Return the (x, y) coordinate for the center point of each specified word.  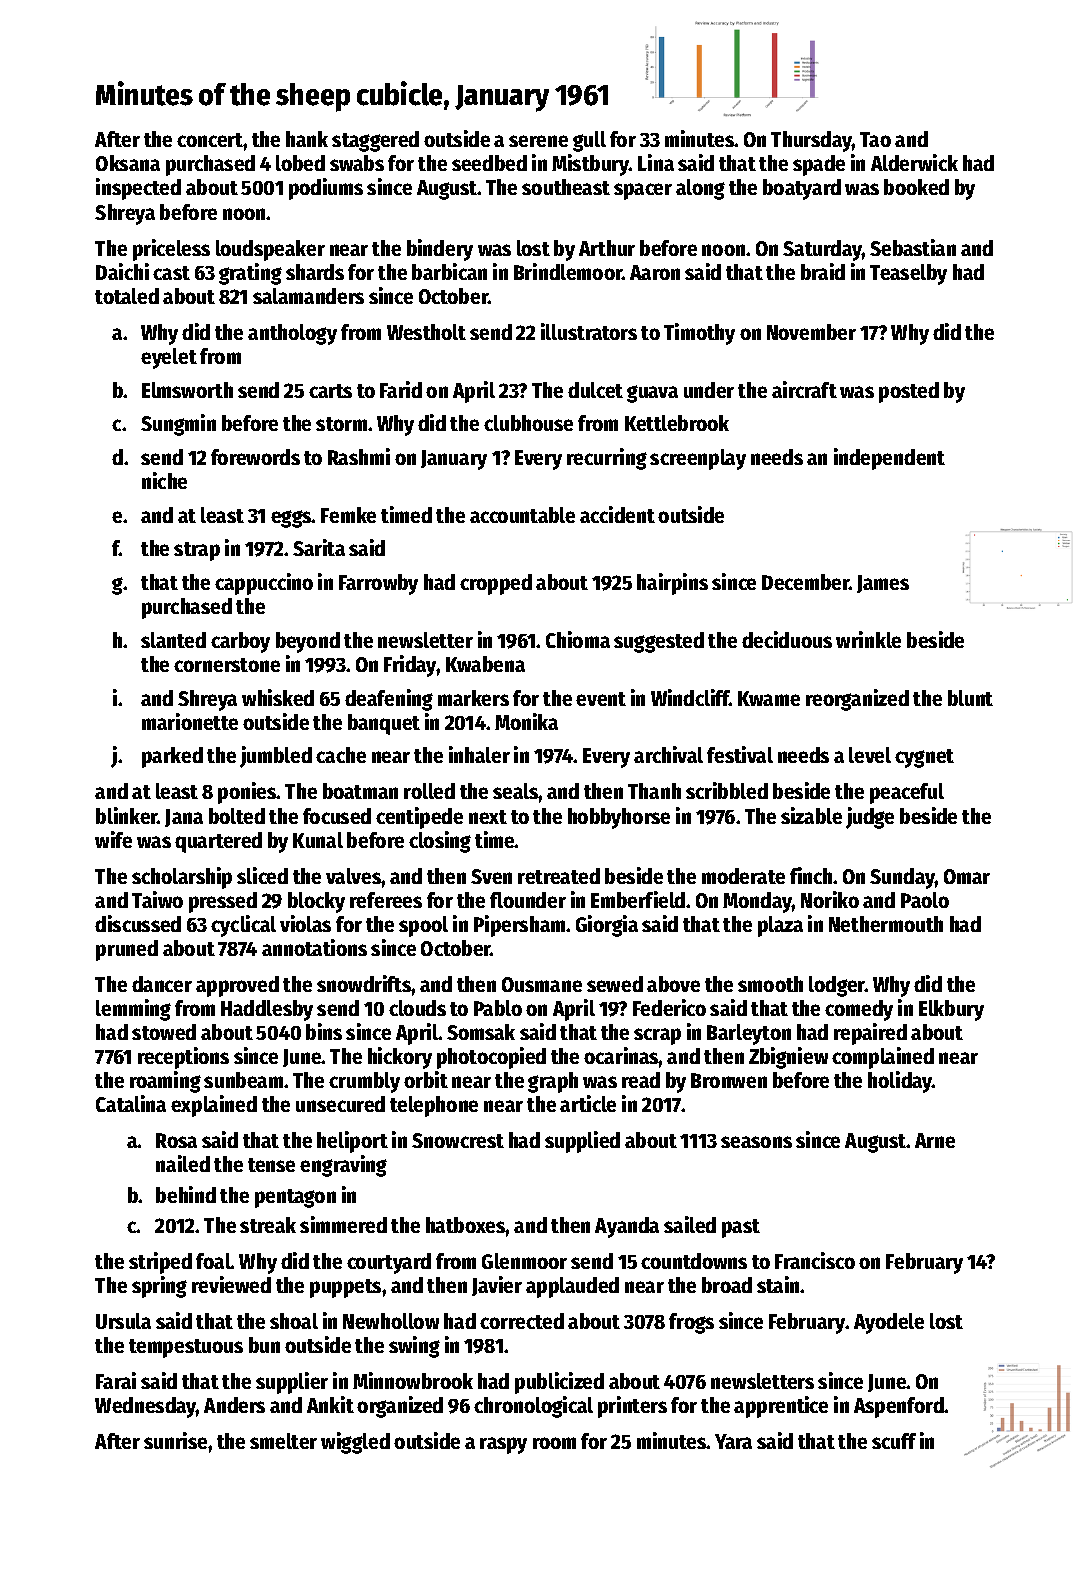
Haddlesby (267, 1010)
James (883, 584)
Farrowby (378, 584)
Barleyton (749, 1034)
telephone (434, 1106)
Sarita (319, 547)
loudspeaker (270, 250)
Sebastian (913, 247)
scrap (657, 1036)
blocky (316, 902)
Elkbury (951, 1010)
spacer (643, 191)
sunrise (175, 1440)
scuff (894, 1441)
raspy (503, 1445)
